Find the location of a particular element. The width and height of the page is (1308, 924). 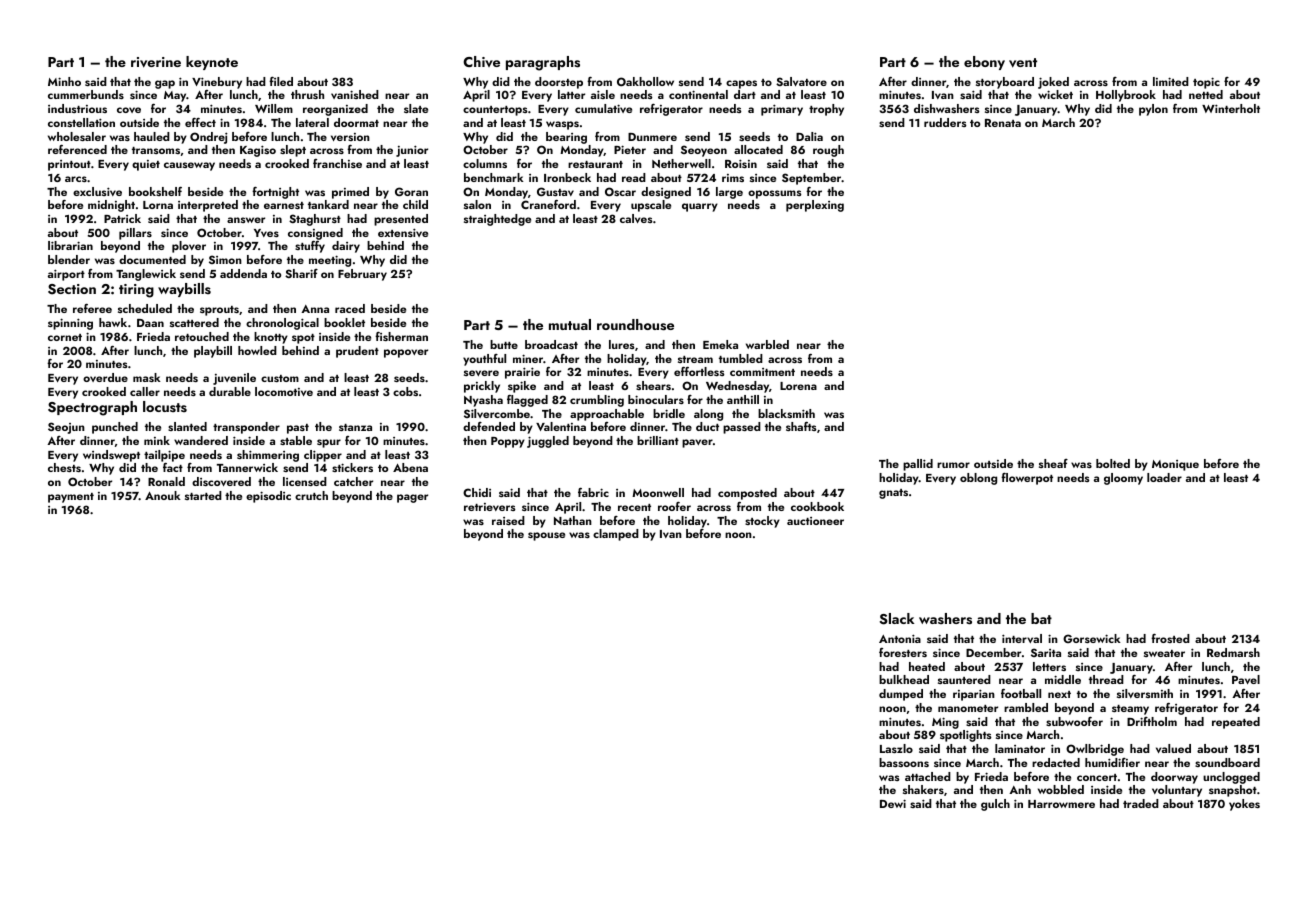

along is located at coordinates (708, 415).
